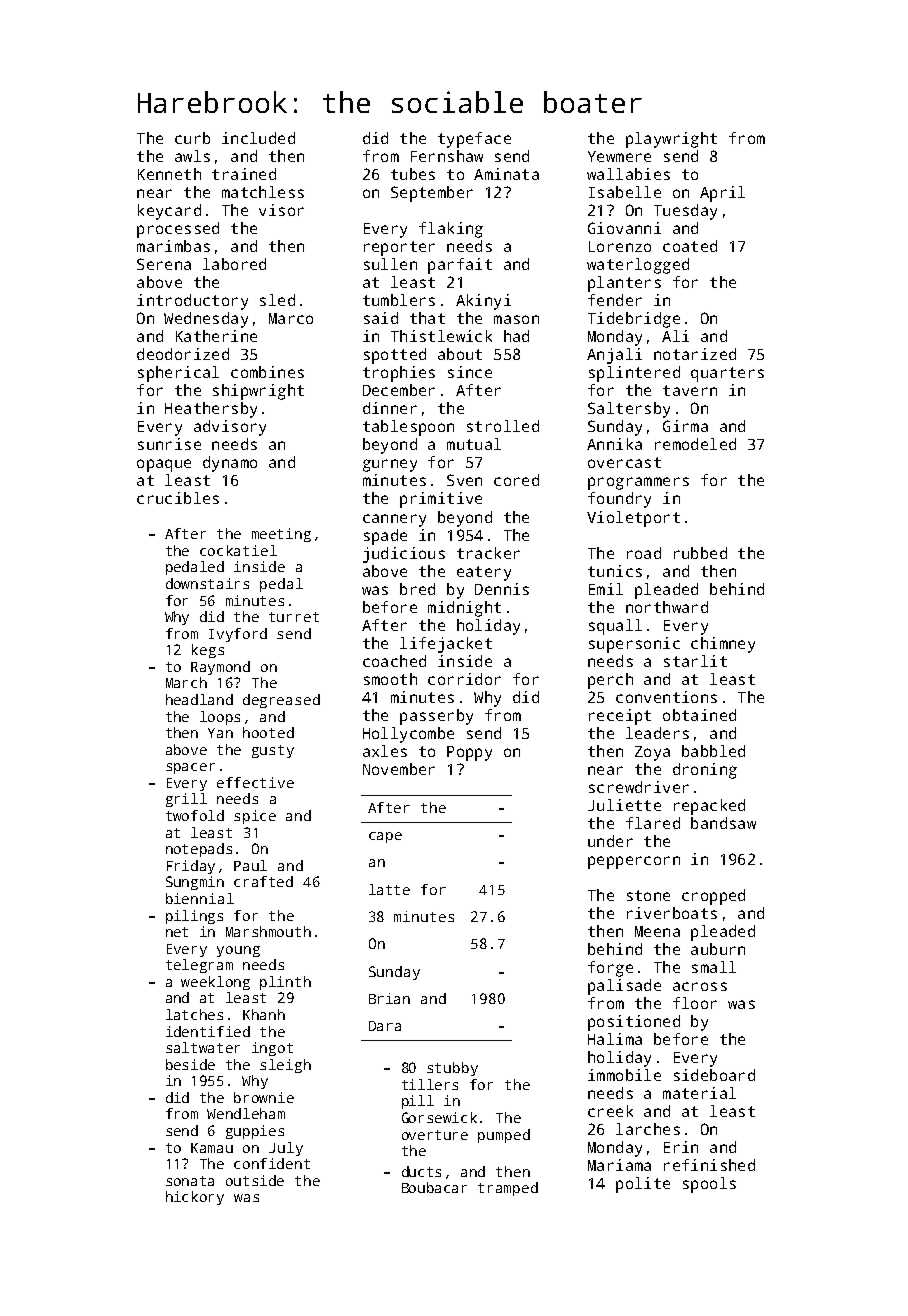 This screenshot has width=908, height=1316. Describe the element at coordinates (488, 553) in the screenshot. I see `tracker` at that location.
